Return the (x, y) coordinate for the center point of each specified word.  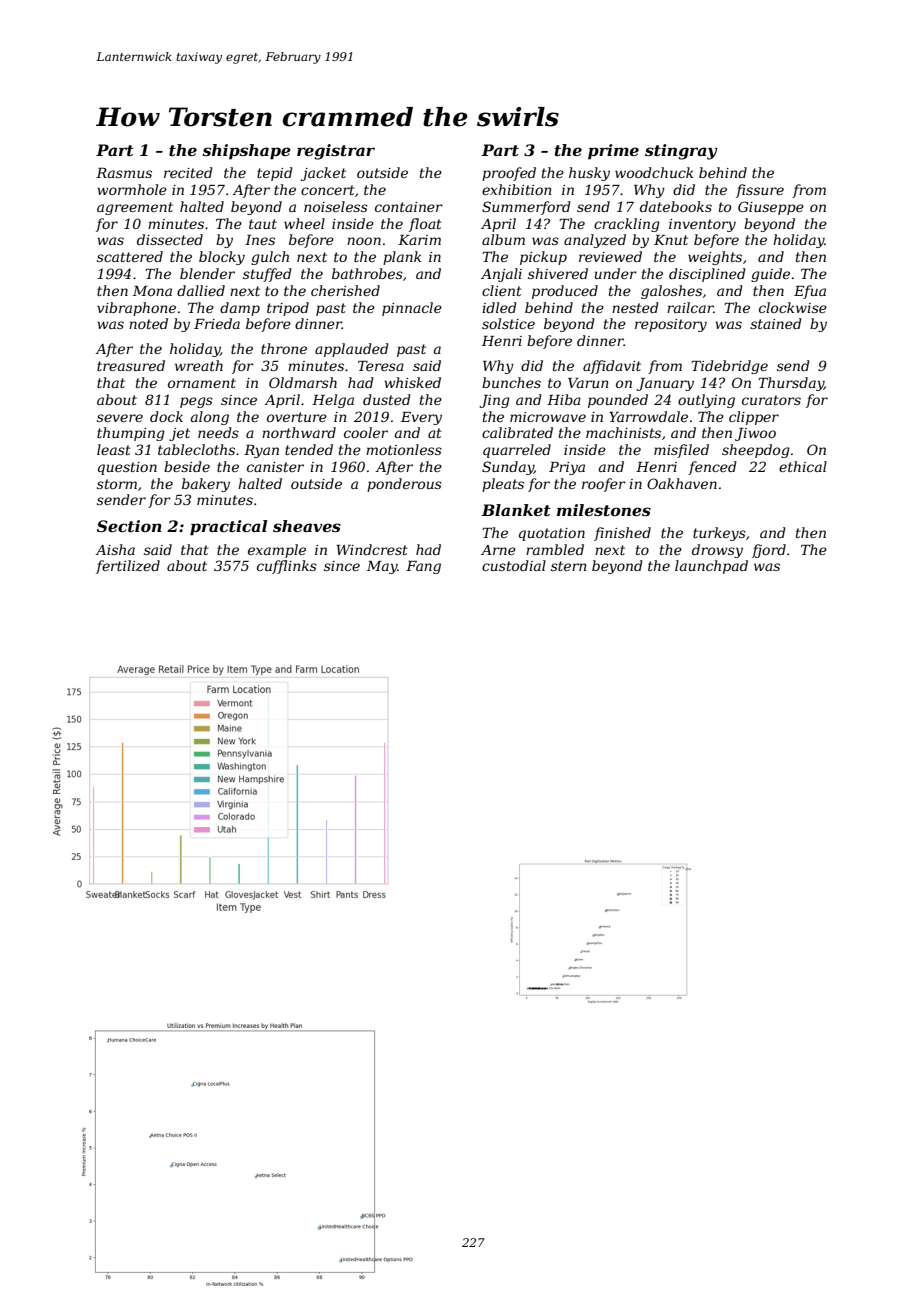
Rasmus (124, 173)
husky (589, 174)
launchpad (711, 567)
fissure (760, 191)
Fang (423, 567)
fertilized (128, 567)
